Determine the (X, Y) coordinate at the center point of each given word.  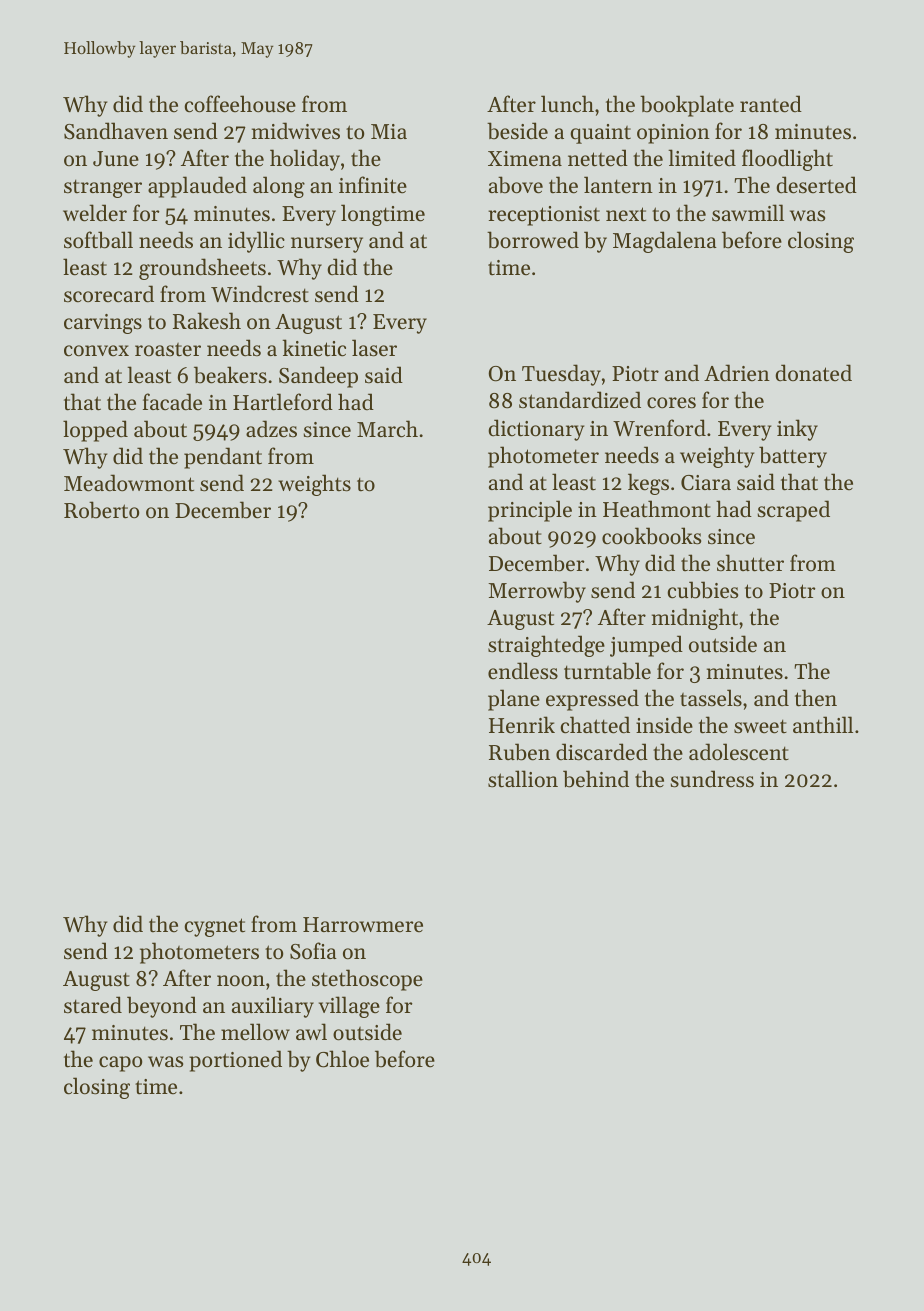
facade (172, 402)
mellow (255, 1032)
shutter (750, 563)
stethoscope (367, 980)
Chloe (342, 1059)
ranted (771, 104)
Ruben (519, 752)
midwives (296, 131)
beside (517, 131)
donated (813, 373)
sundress (712, 779)
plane (514, 700)
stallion (523, 779)
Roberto (101, 510)
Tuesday (561, 375)
